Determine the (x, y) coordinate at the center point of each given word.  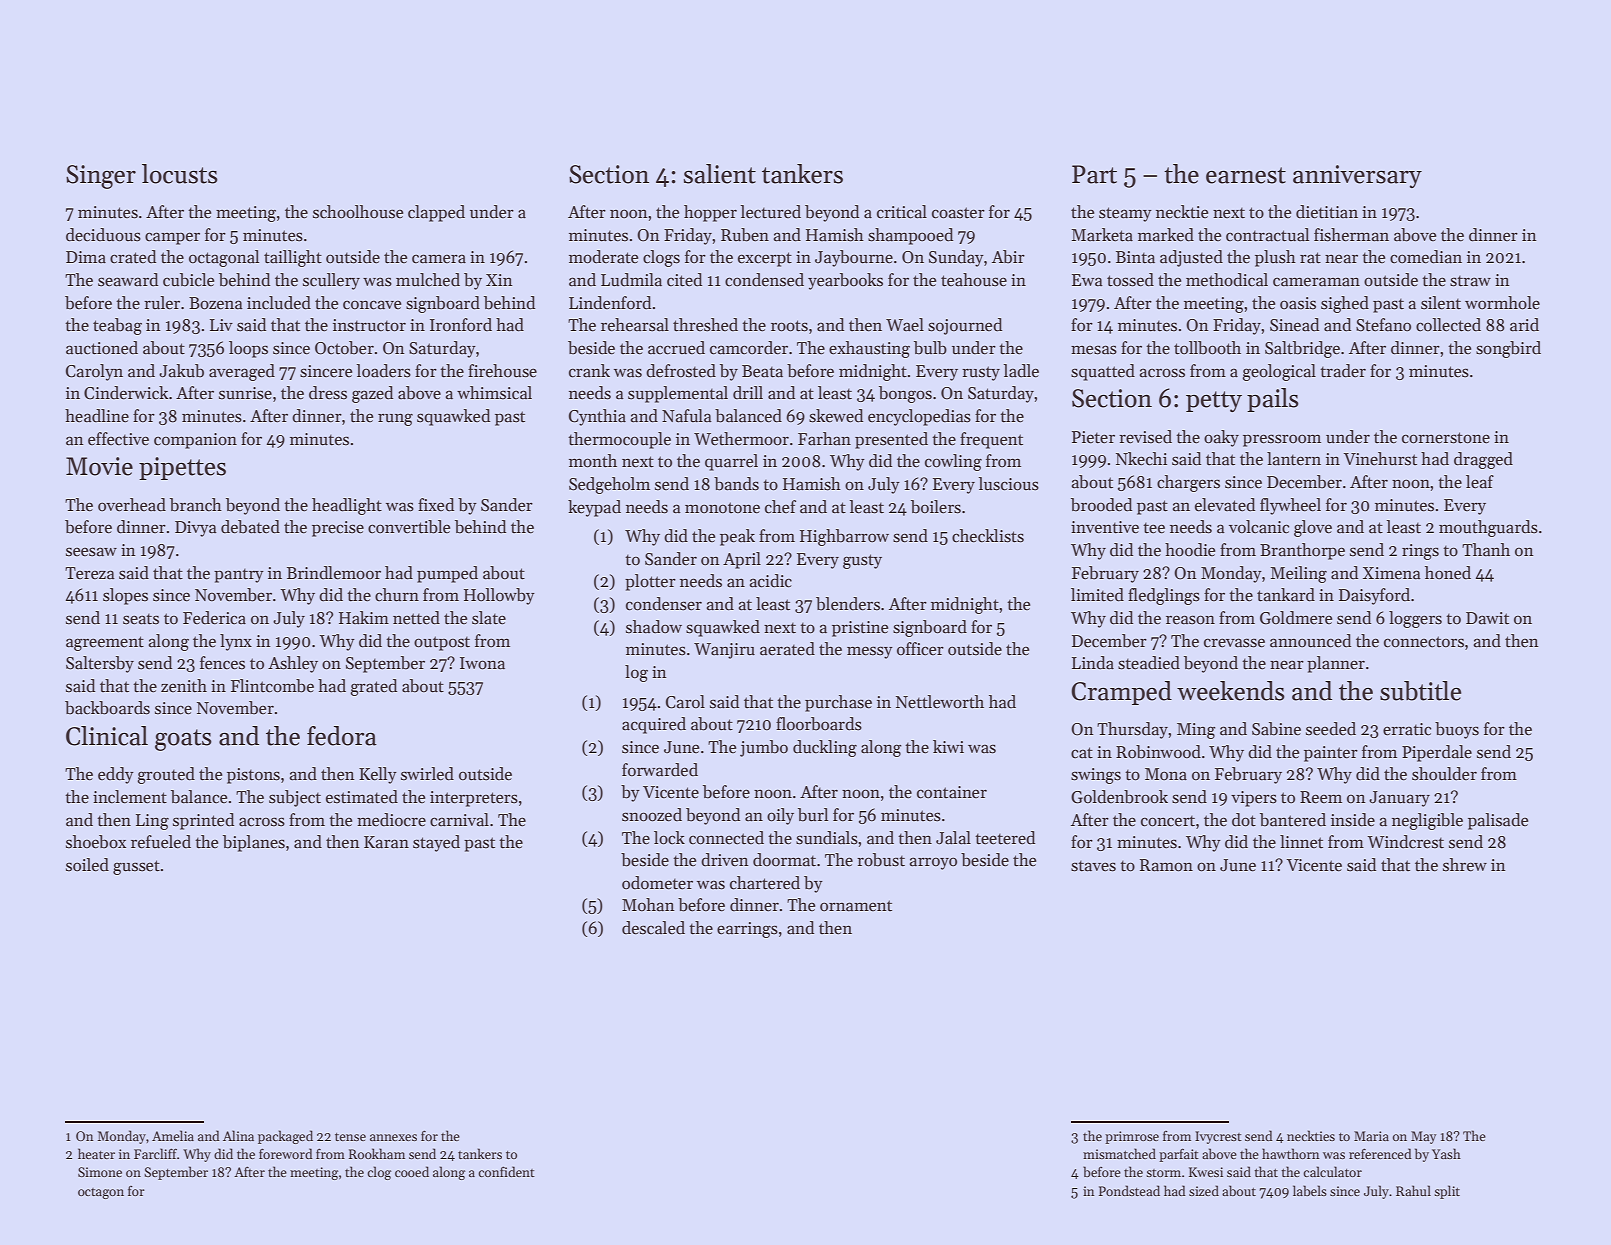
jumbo (764, 748)
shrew (1465, 865)
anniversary (1357, 176)
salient (720, 174)
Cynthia (597, 417)
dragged (1483, 460)
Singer (101, 177)
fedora (342, 736)
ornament (856, 906)
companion (195, 441)
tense (350, 1137)
